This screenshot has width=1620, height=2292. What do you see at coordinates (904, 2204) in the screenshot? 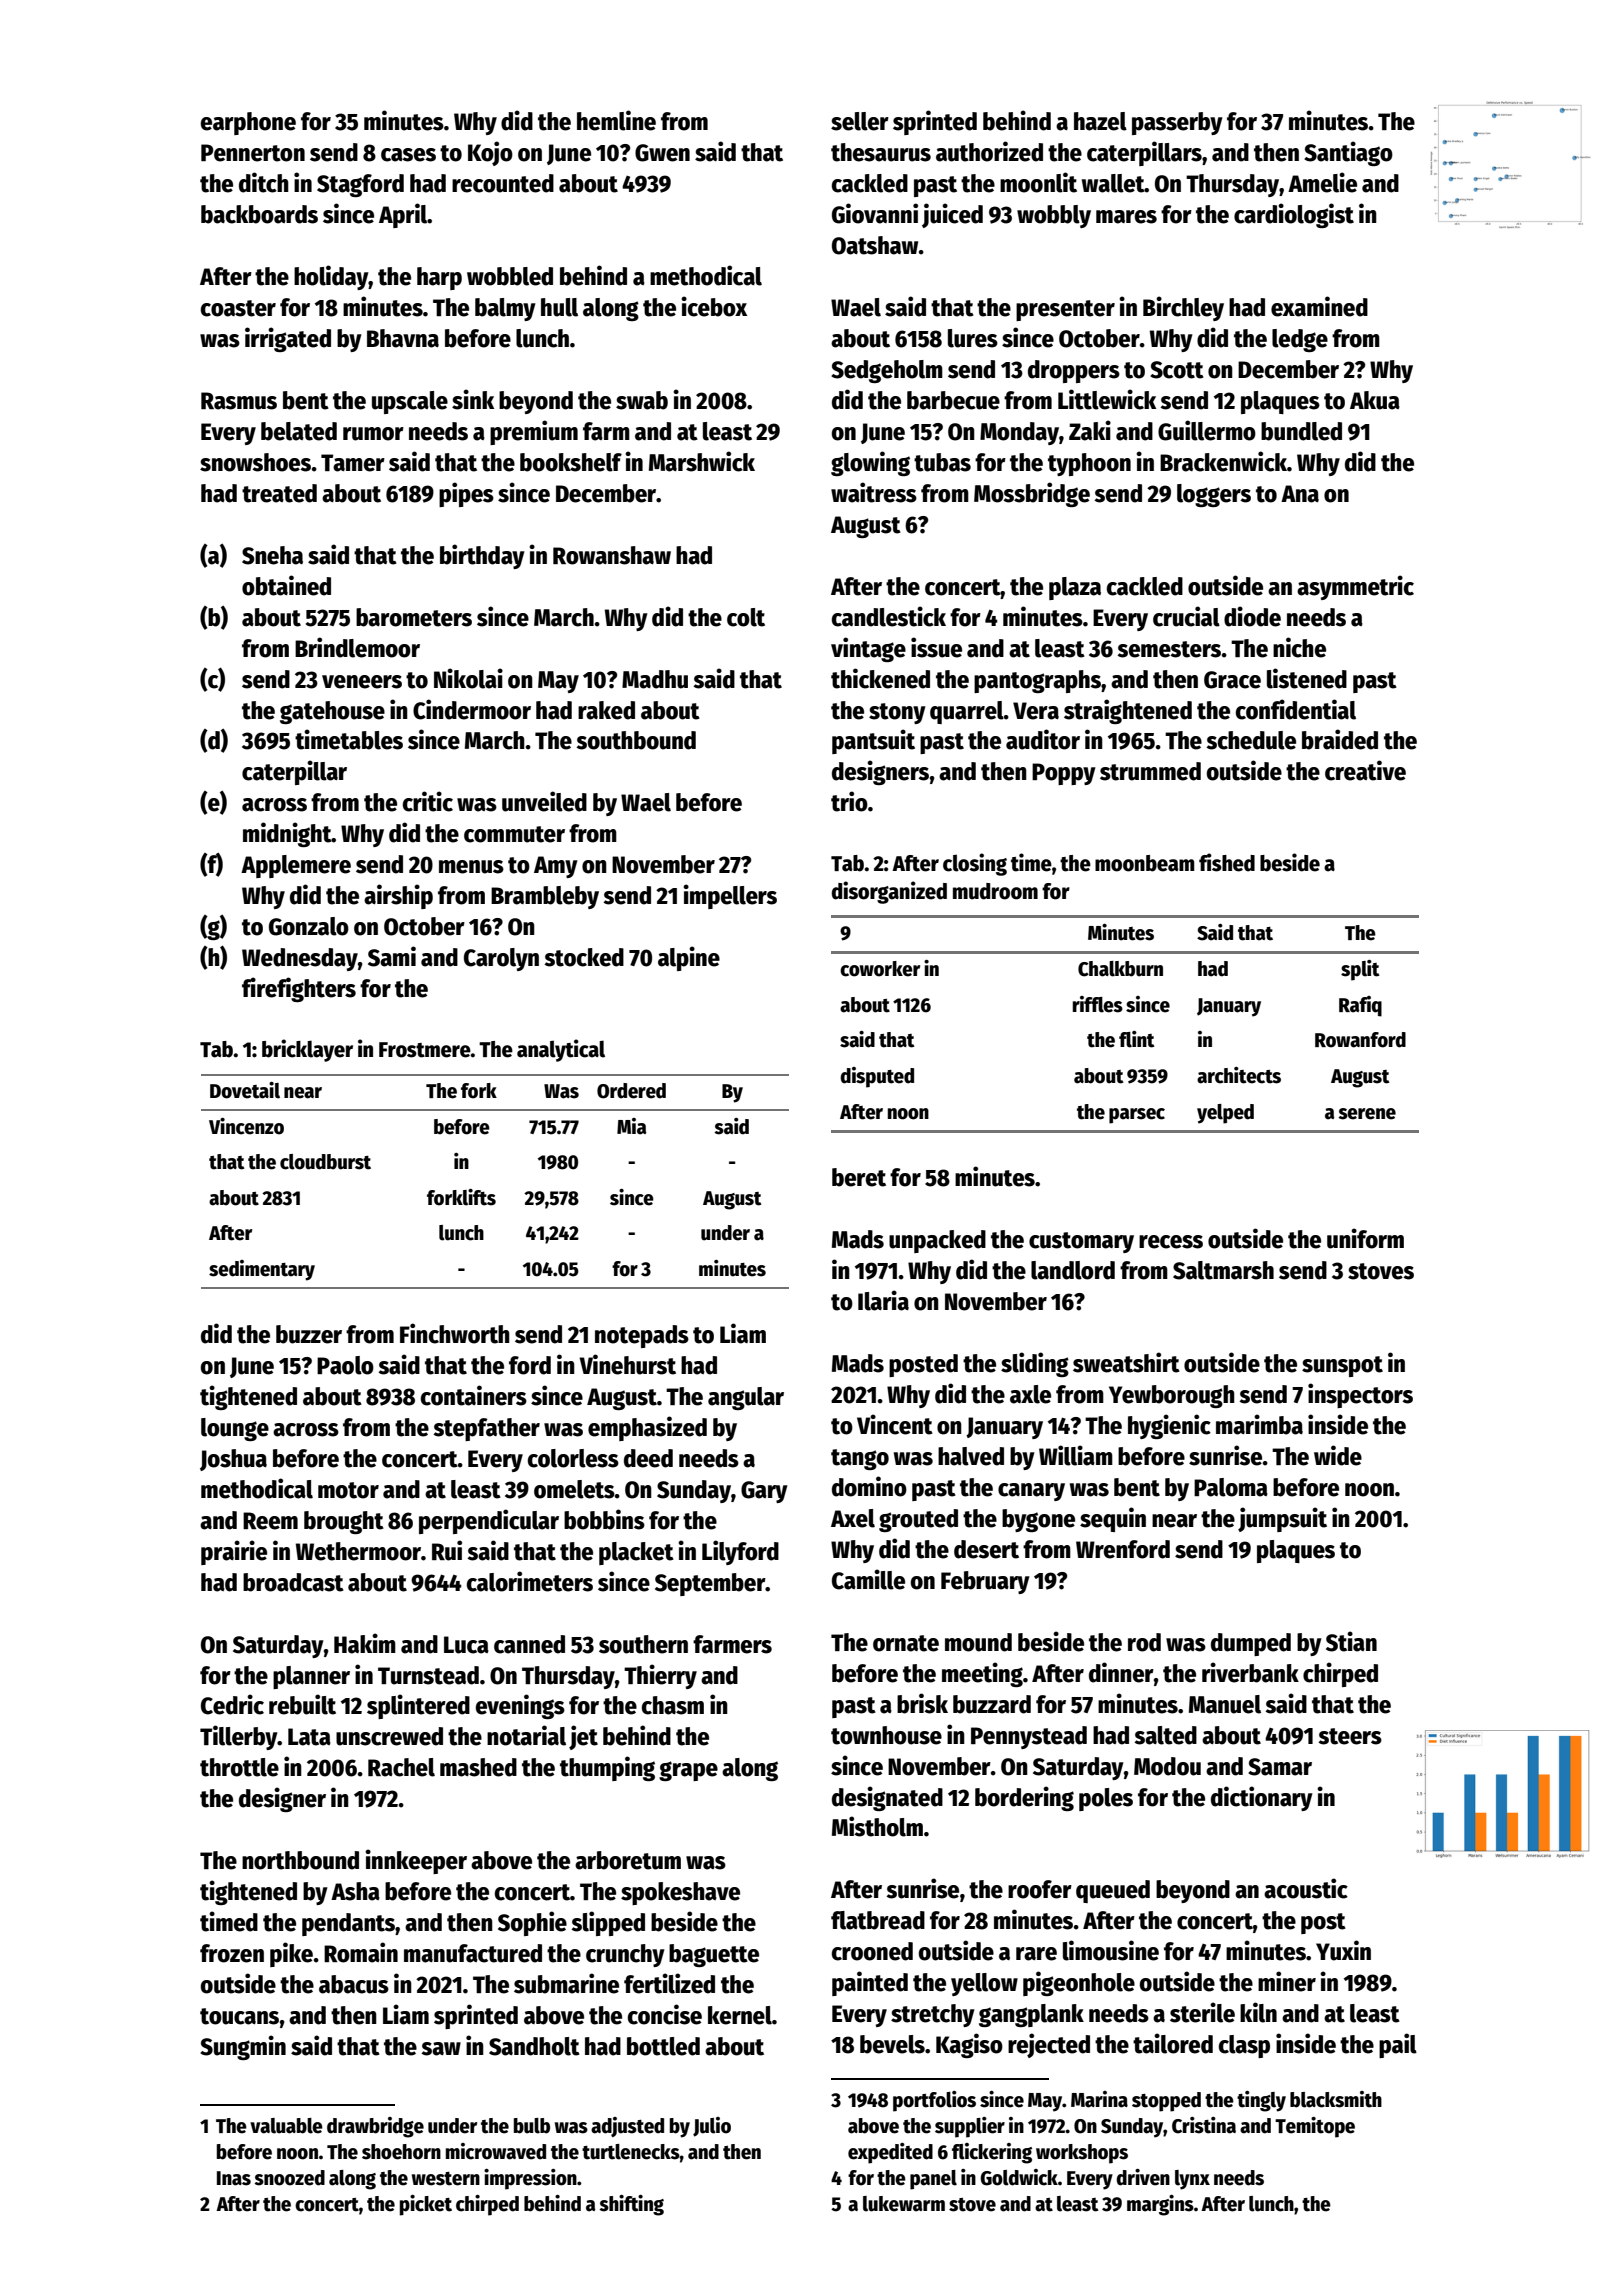
I see `lukewarm` at bounding box center [904, 2204].
